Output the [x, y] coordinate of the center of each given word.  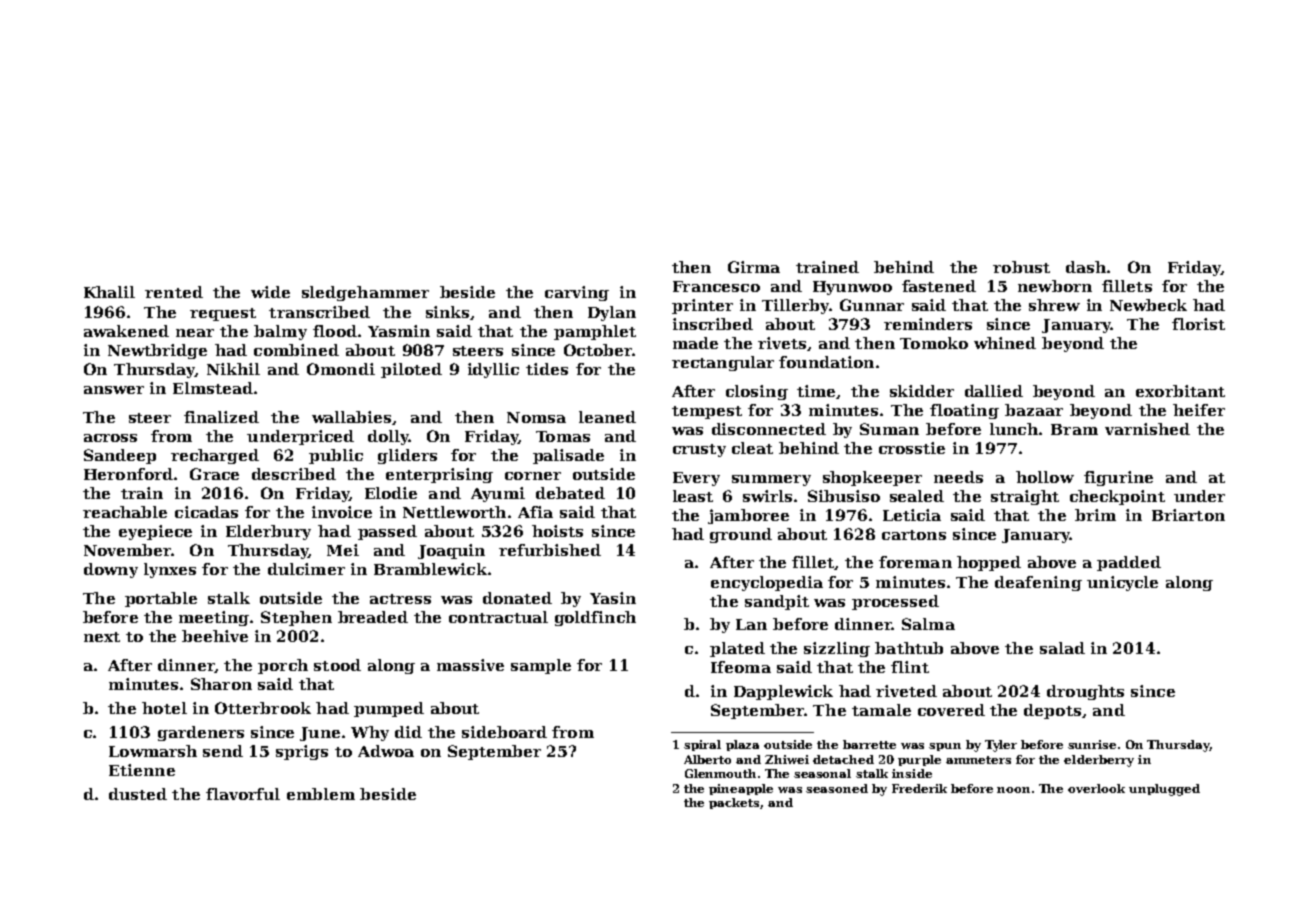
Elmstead [213, 388]
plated [737, 649]
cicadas [206, 512]
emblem [321, 794]
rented [174, 292]
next [102, 637]
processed [895, 602]
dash [1086, 267]
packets [734, 803]
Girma [754, 267]
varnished [1147, 429]
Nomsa [536, 417]
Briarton [1188, 515]
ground [741, 535]
